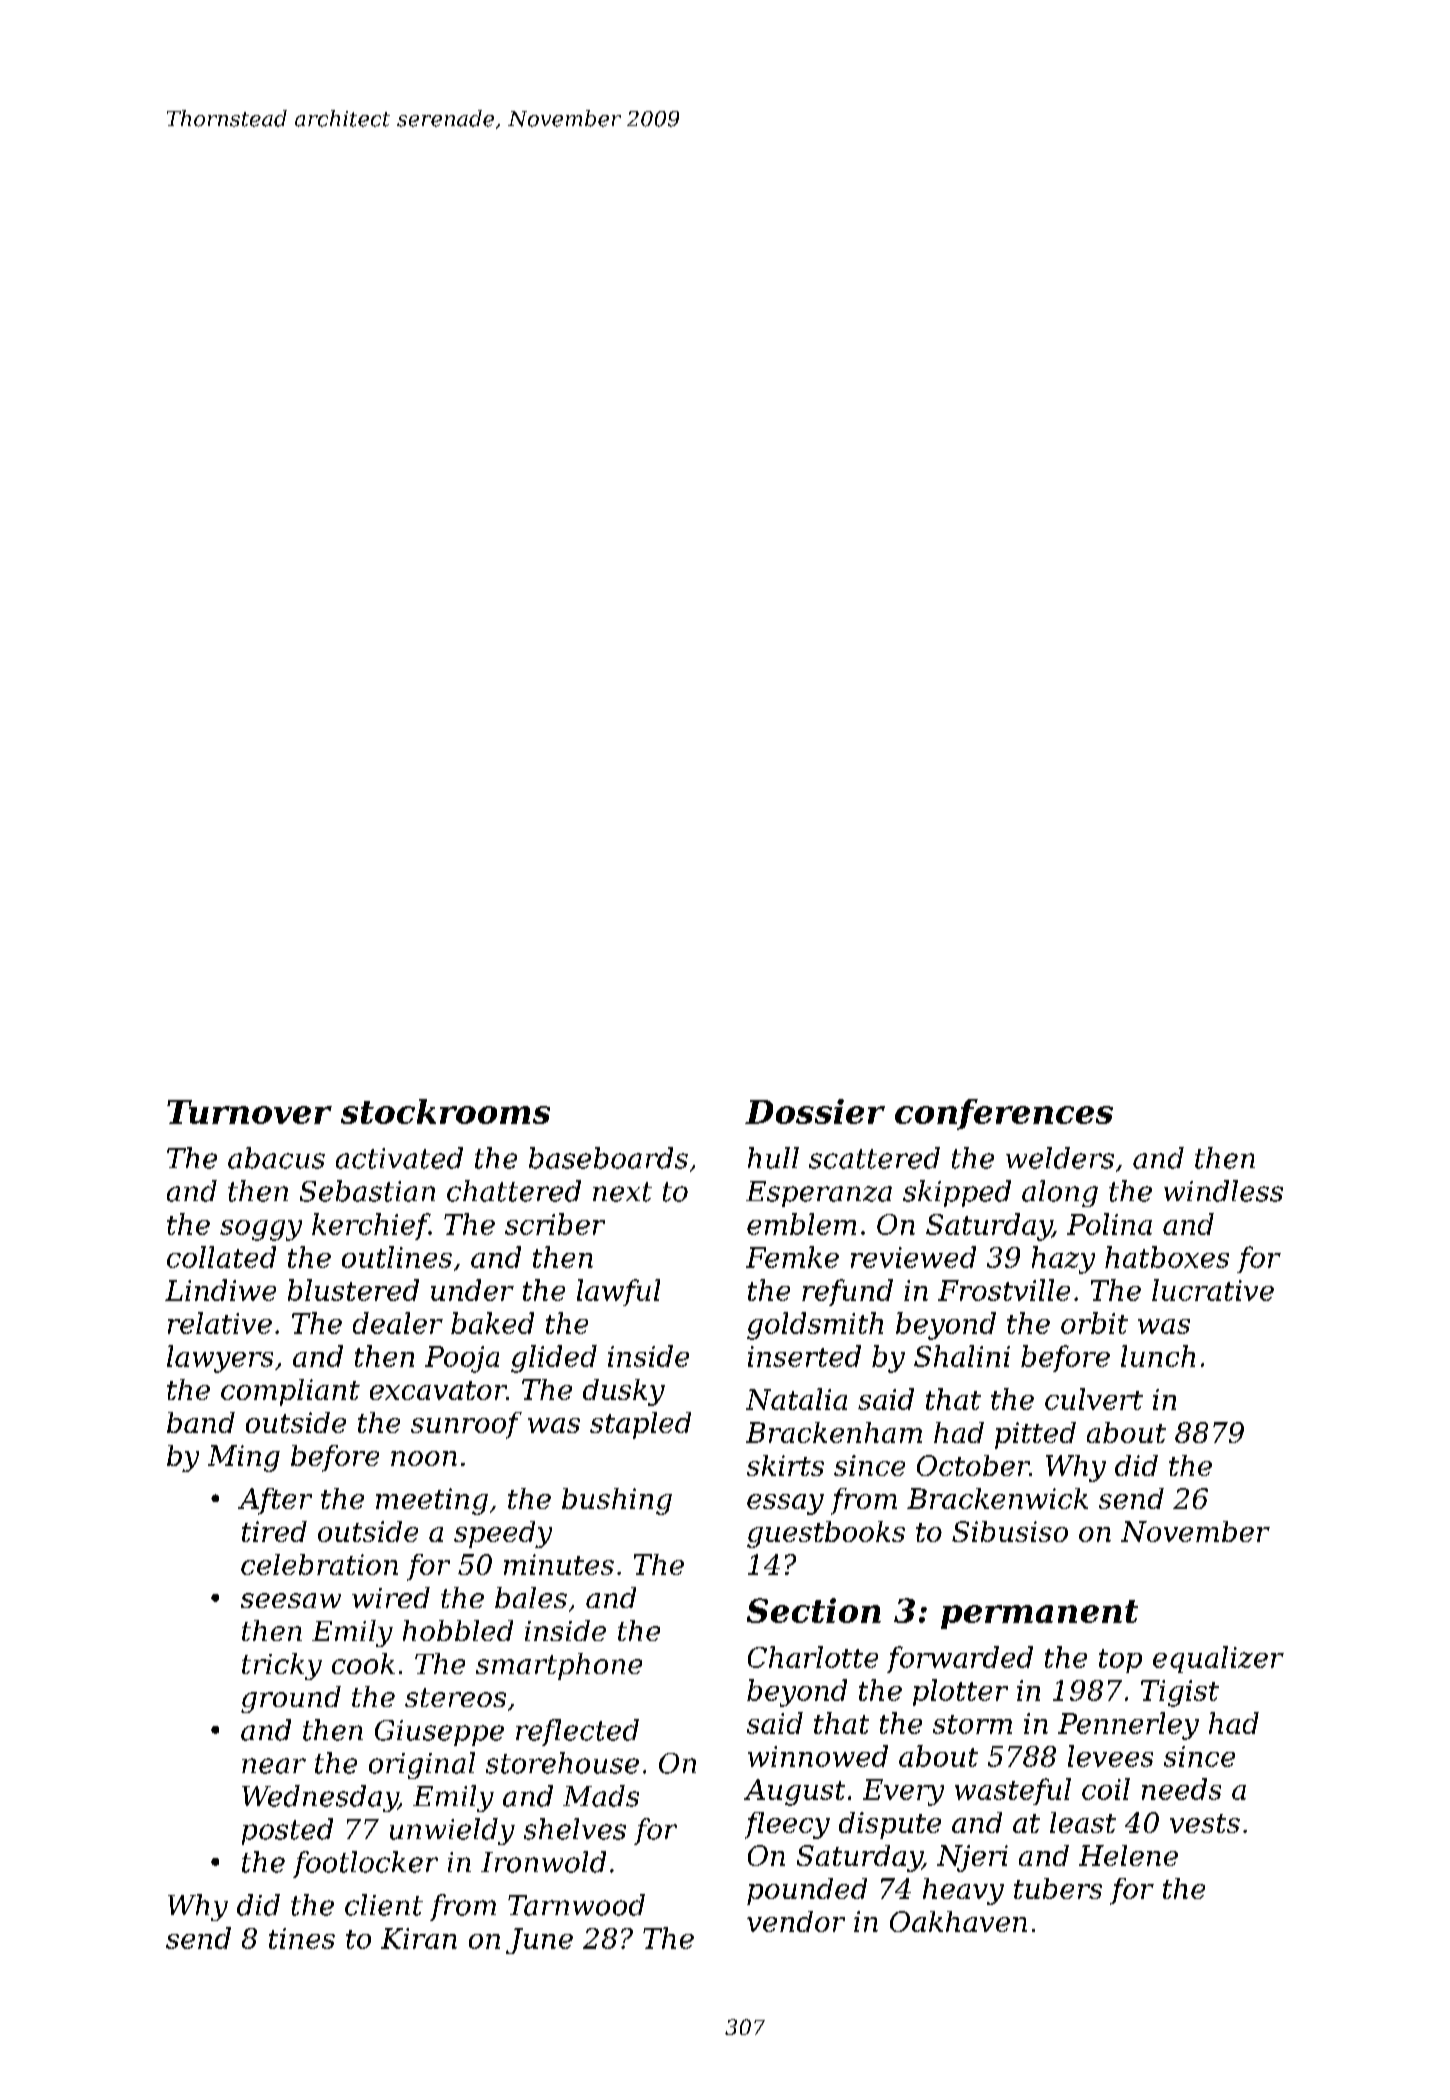 Image resolution: width=1450 pixels, height=2100 pixels. I want to click on speedy, so click(503, 1534).
